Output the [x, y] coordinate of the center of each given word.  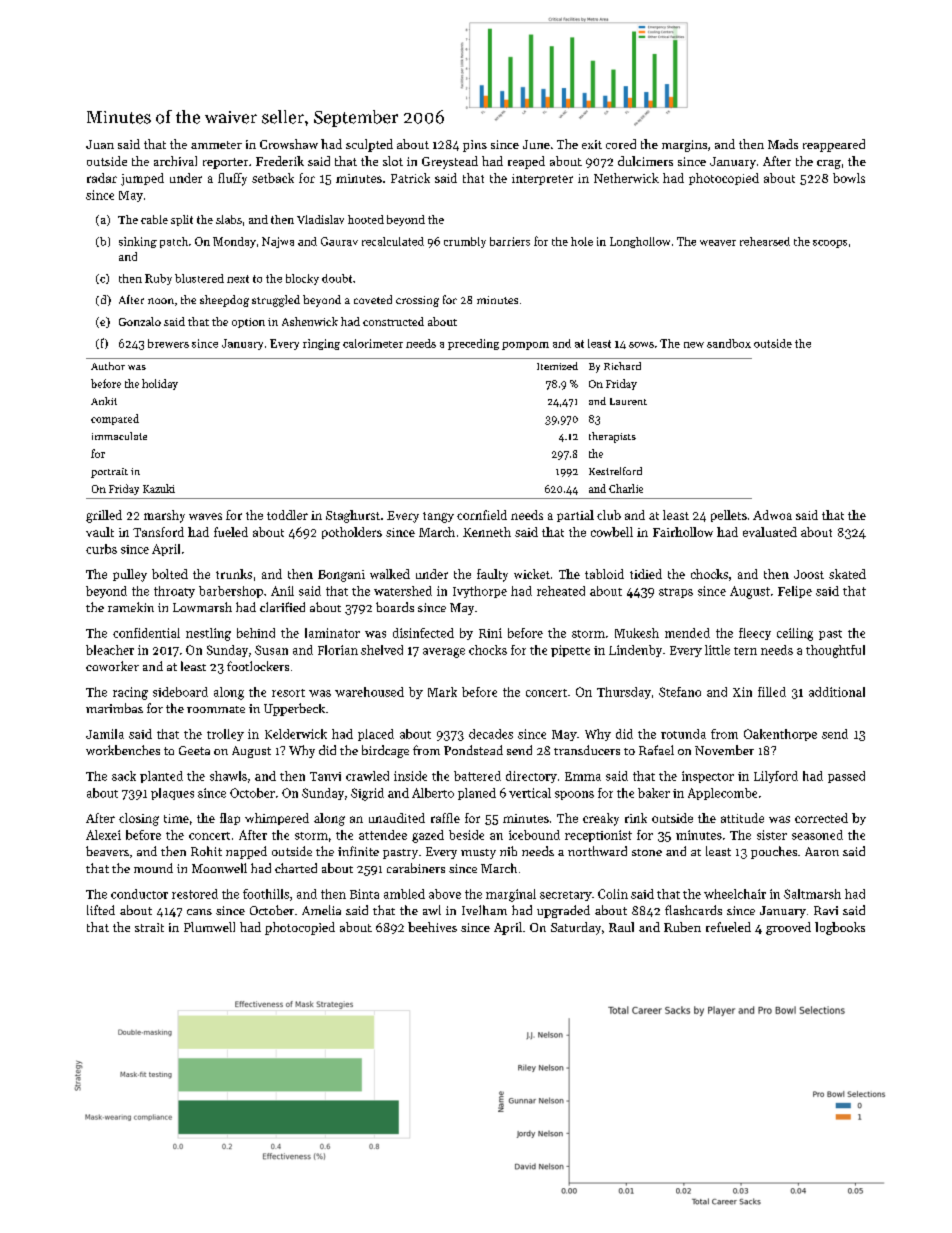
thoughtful [835, 651]
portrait [109, 473]
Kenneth [487, 532]
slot [393, 161]
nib [508, 851]
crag [829, 164]
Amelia [321, 910]
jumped [142, 179]
